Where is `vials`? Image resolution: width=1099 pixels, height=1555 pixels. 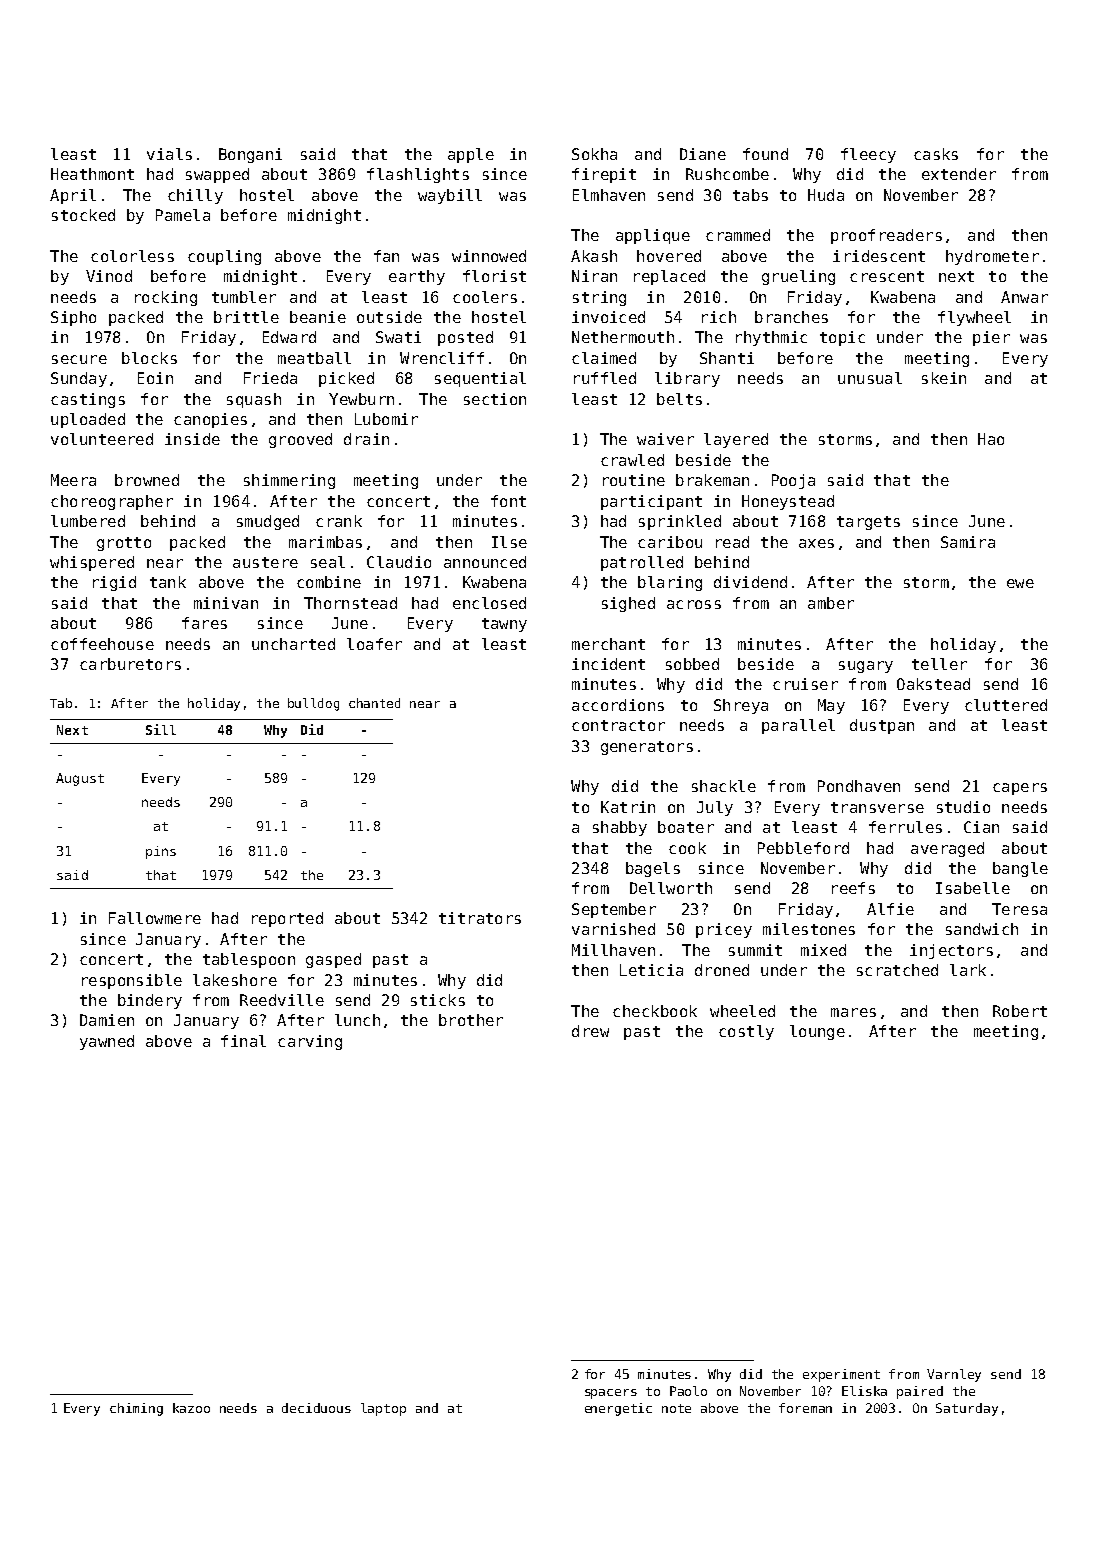 vials is located at coordinates (169, 154).
